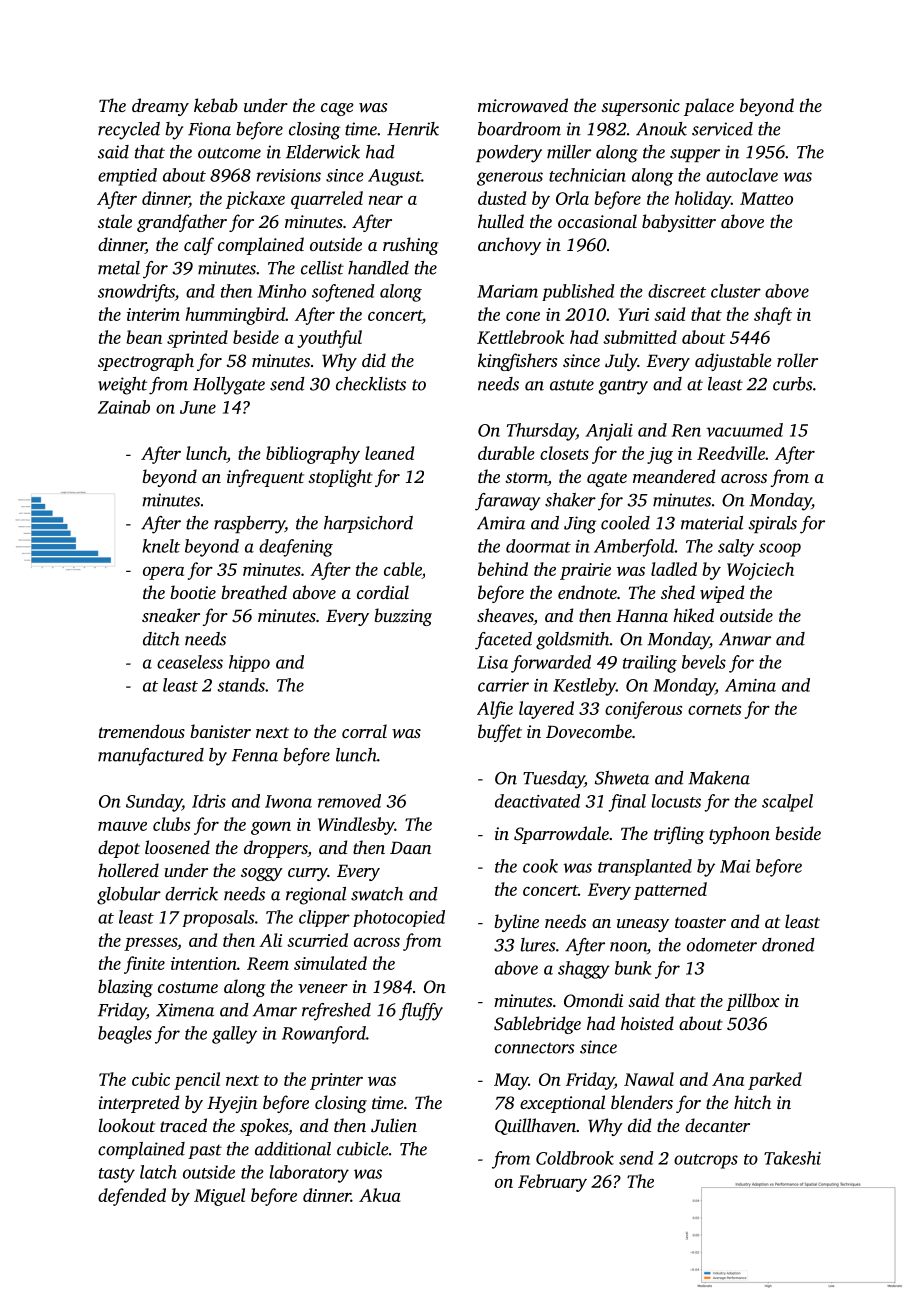 The image size is (924, 1308). I want to click on breathed, so click(254, 592).
